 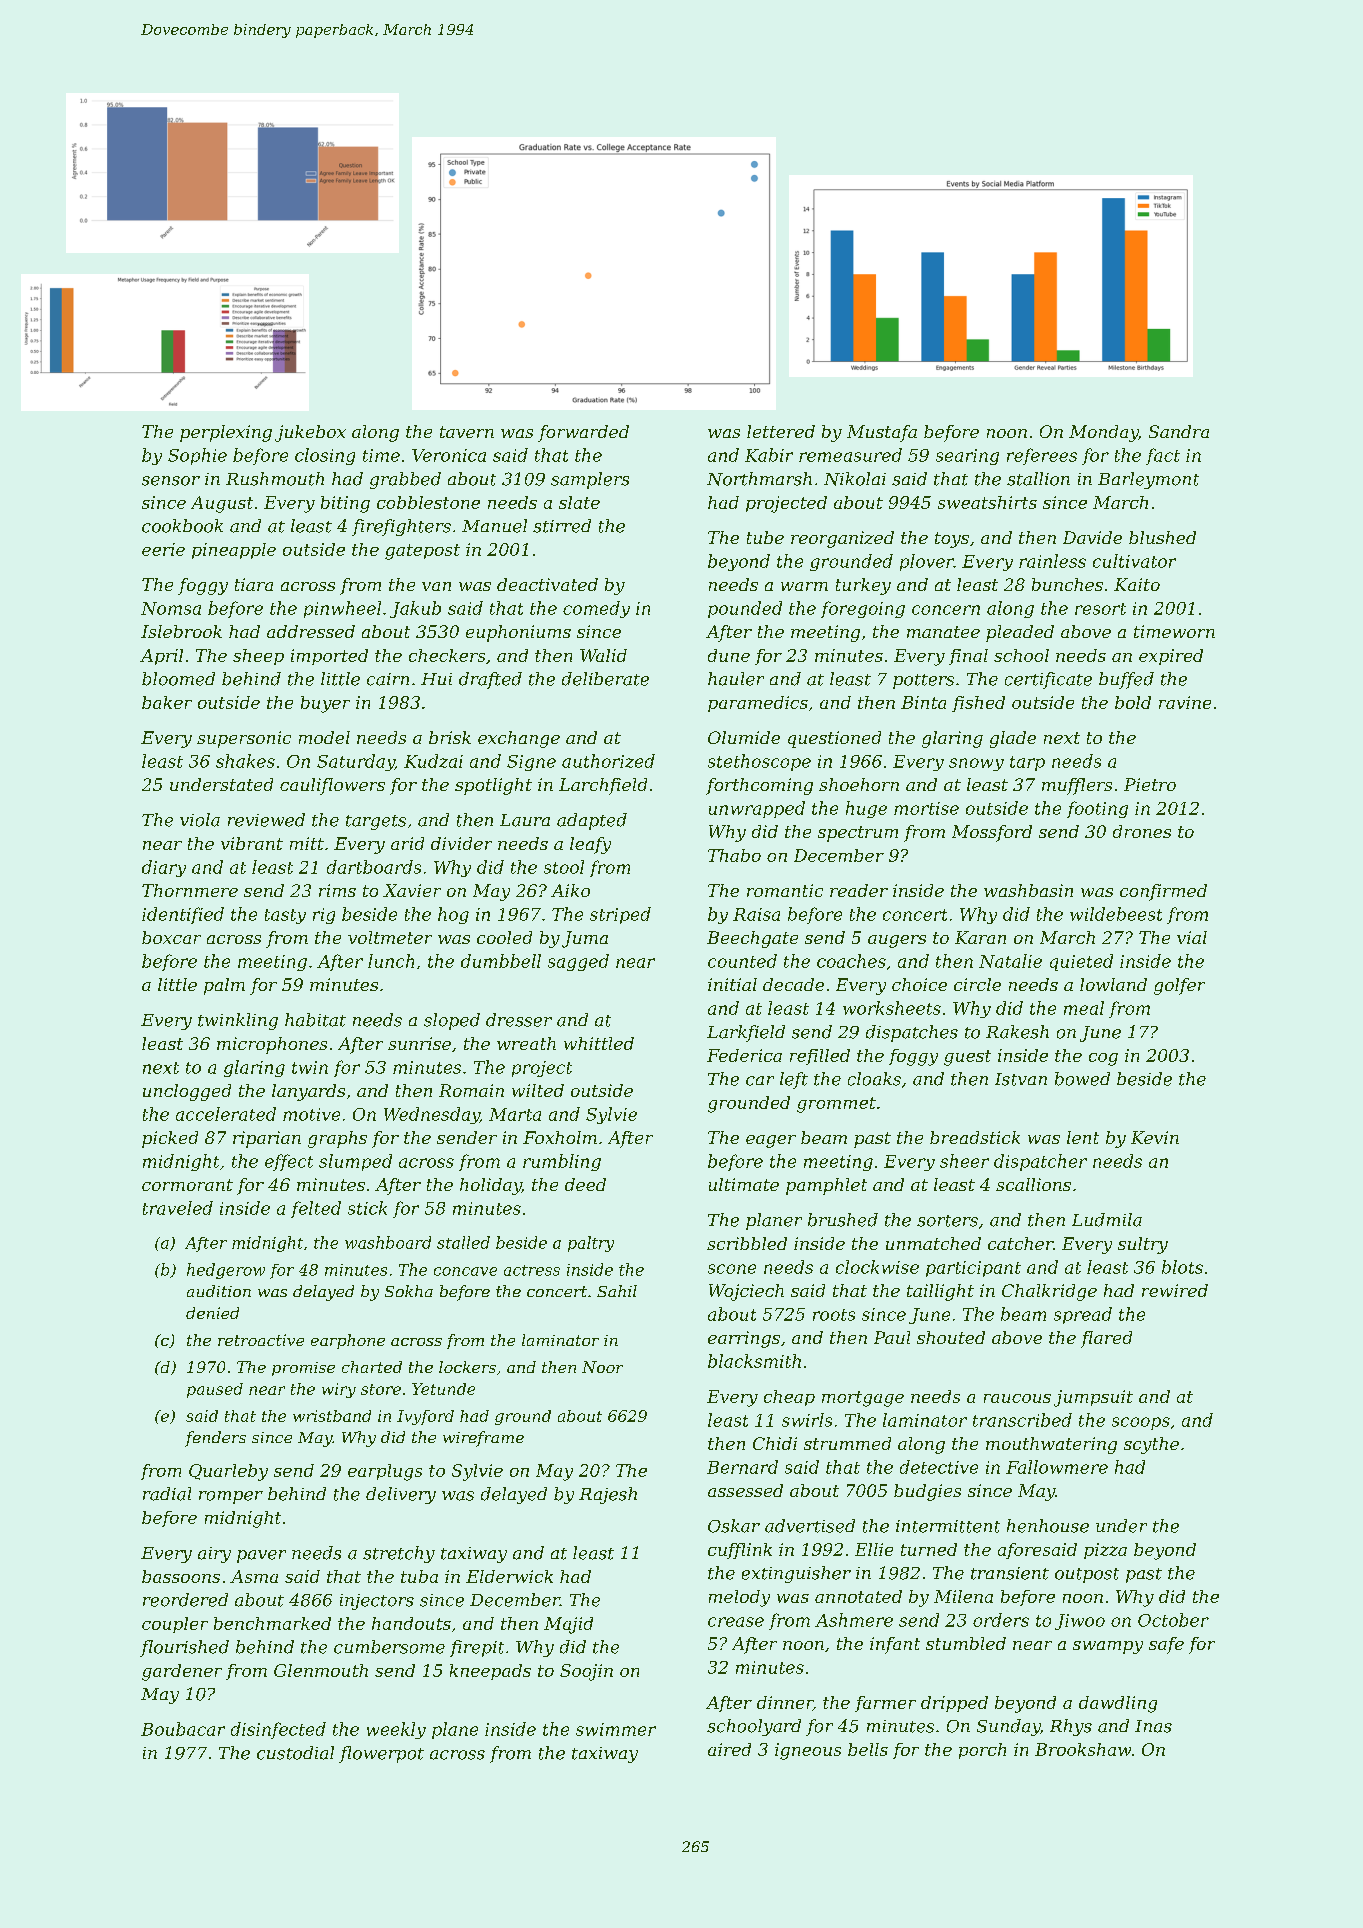 What do you see at coordinates (583, 433) in the page?
I see `forwarded` at bounding box center [583, 433].
